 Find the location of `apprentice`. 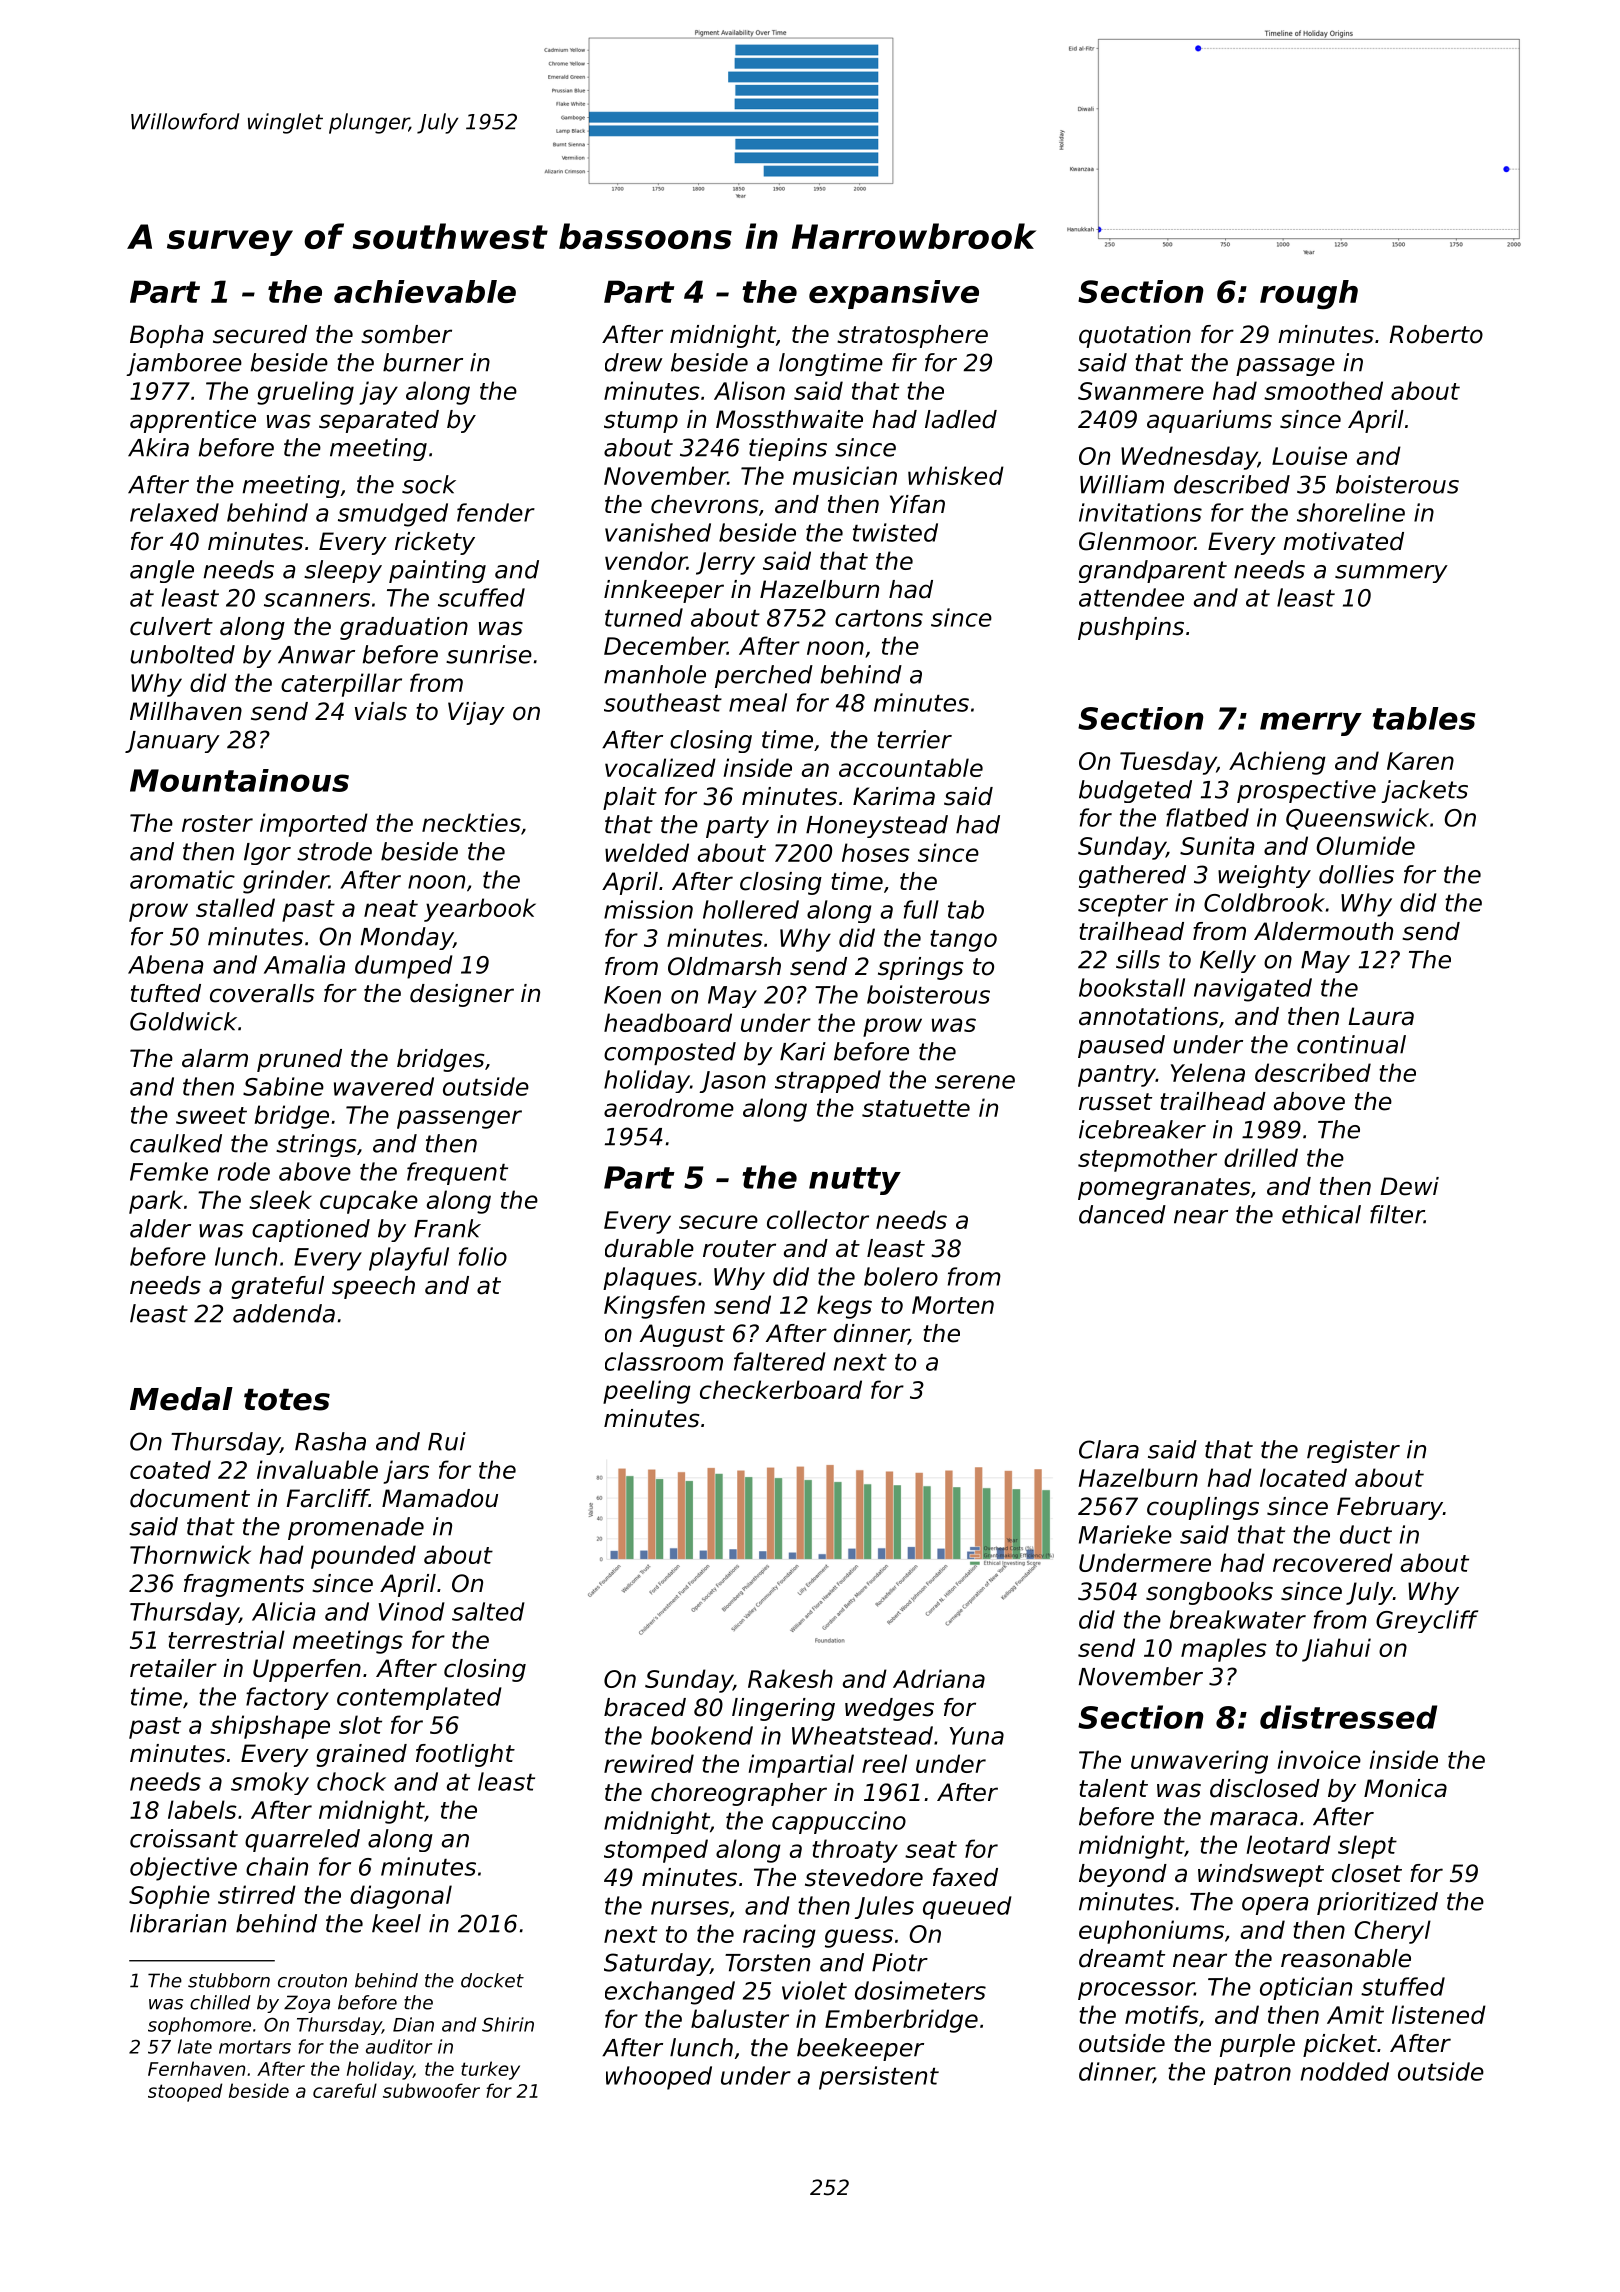

apprentice is located at coordinates (193, 421).
